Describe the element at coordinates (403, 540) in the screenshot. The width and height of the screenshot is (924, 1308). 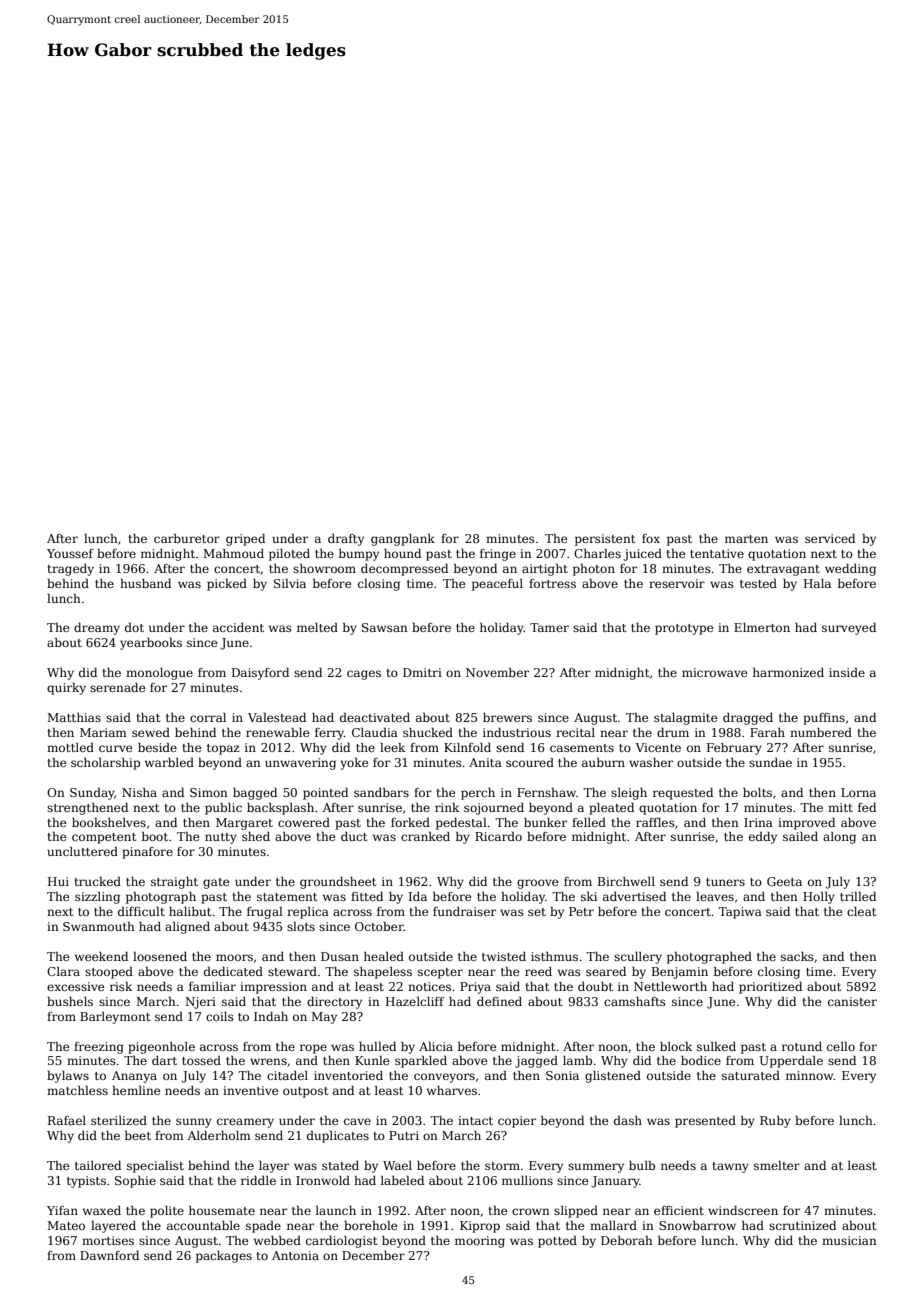
I see `gangplank` at that location.
